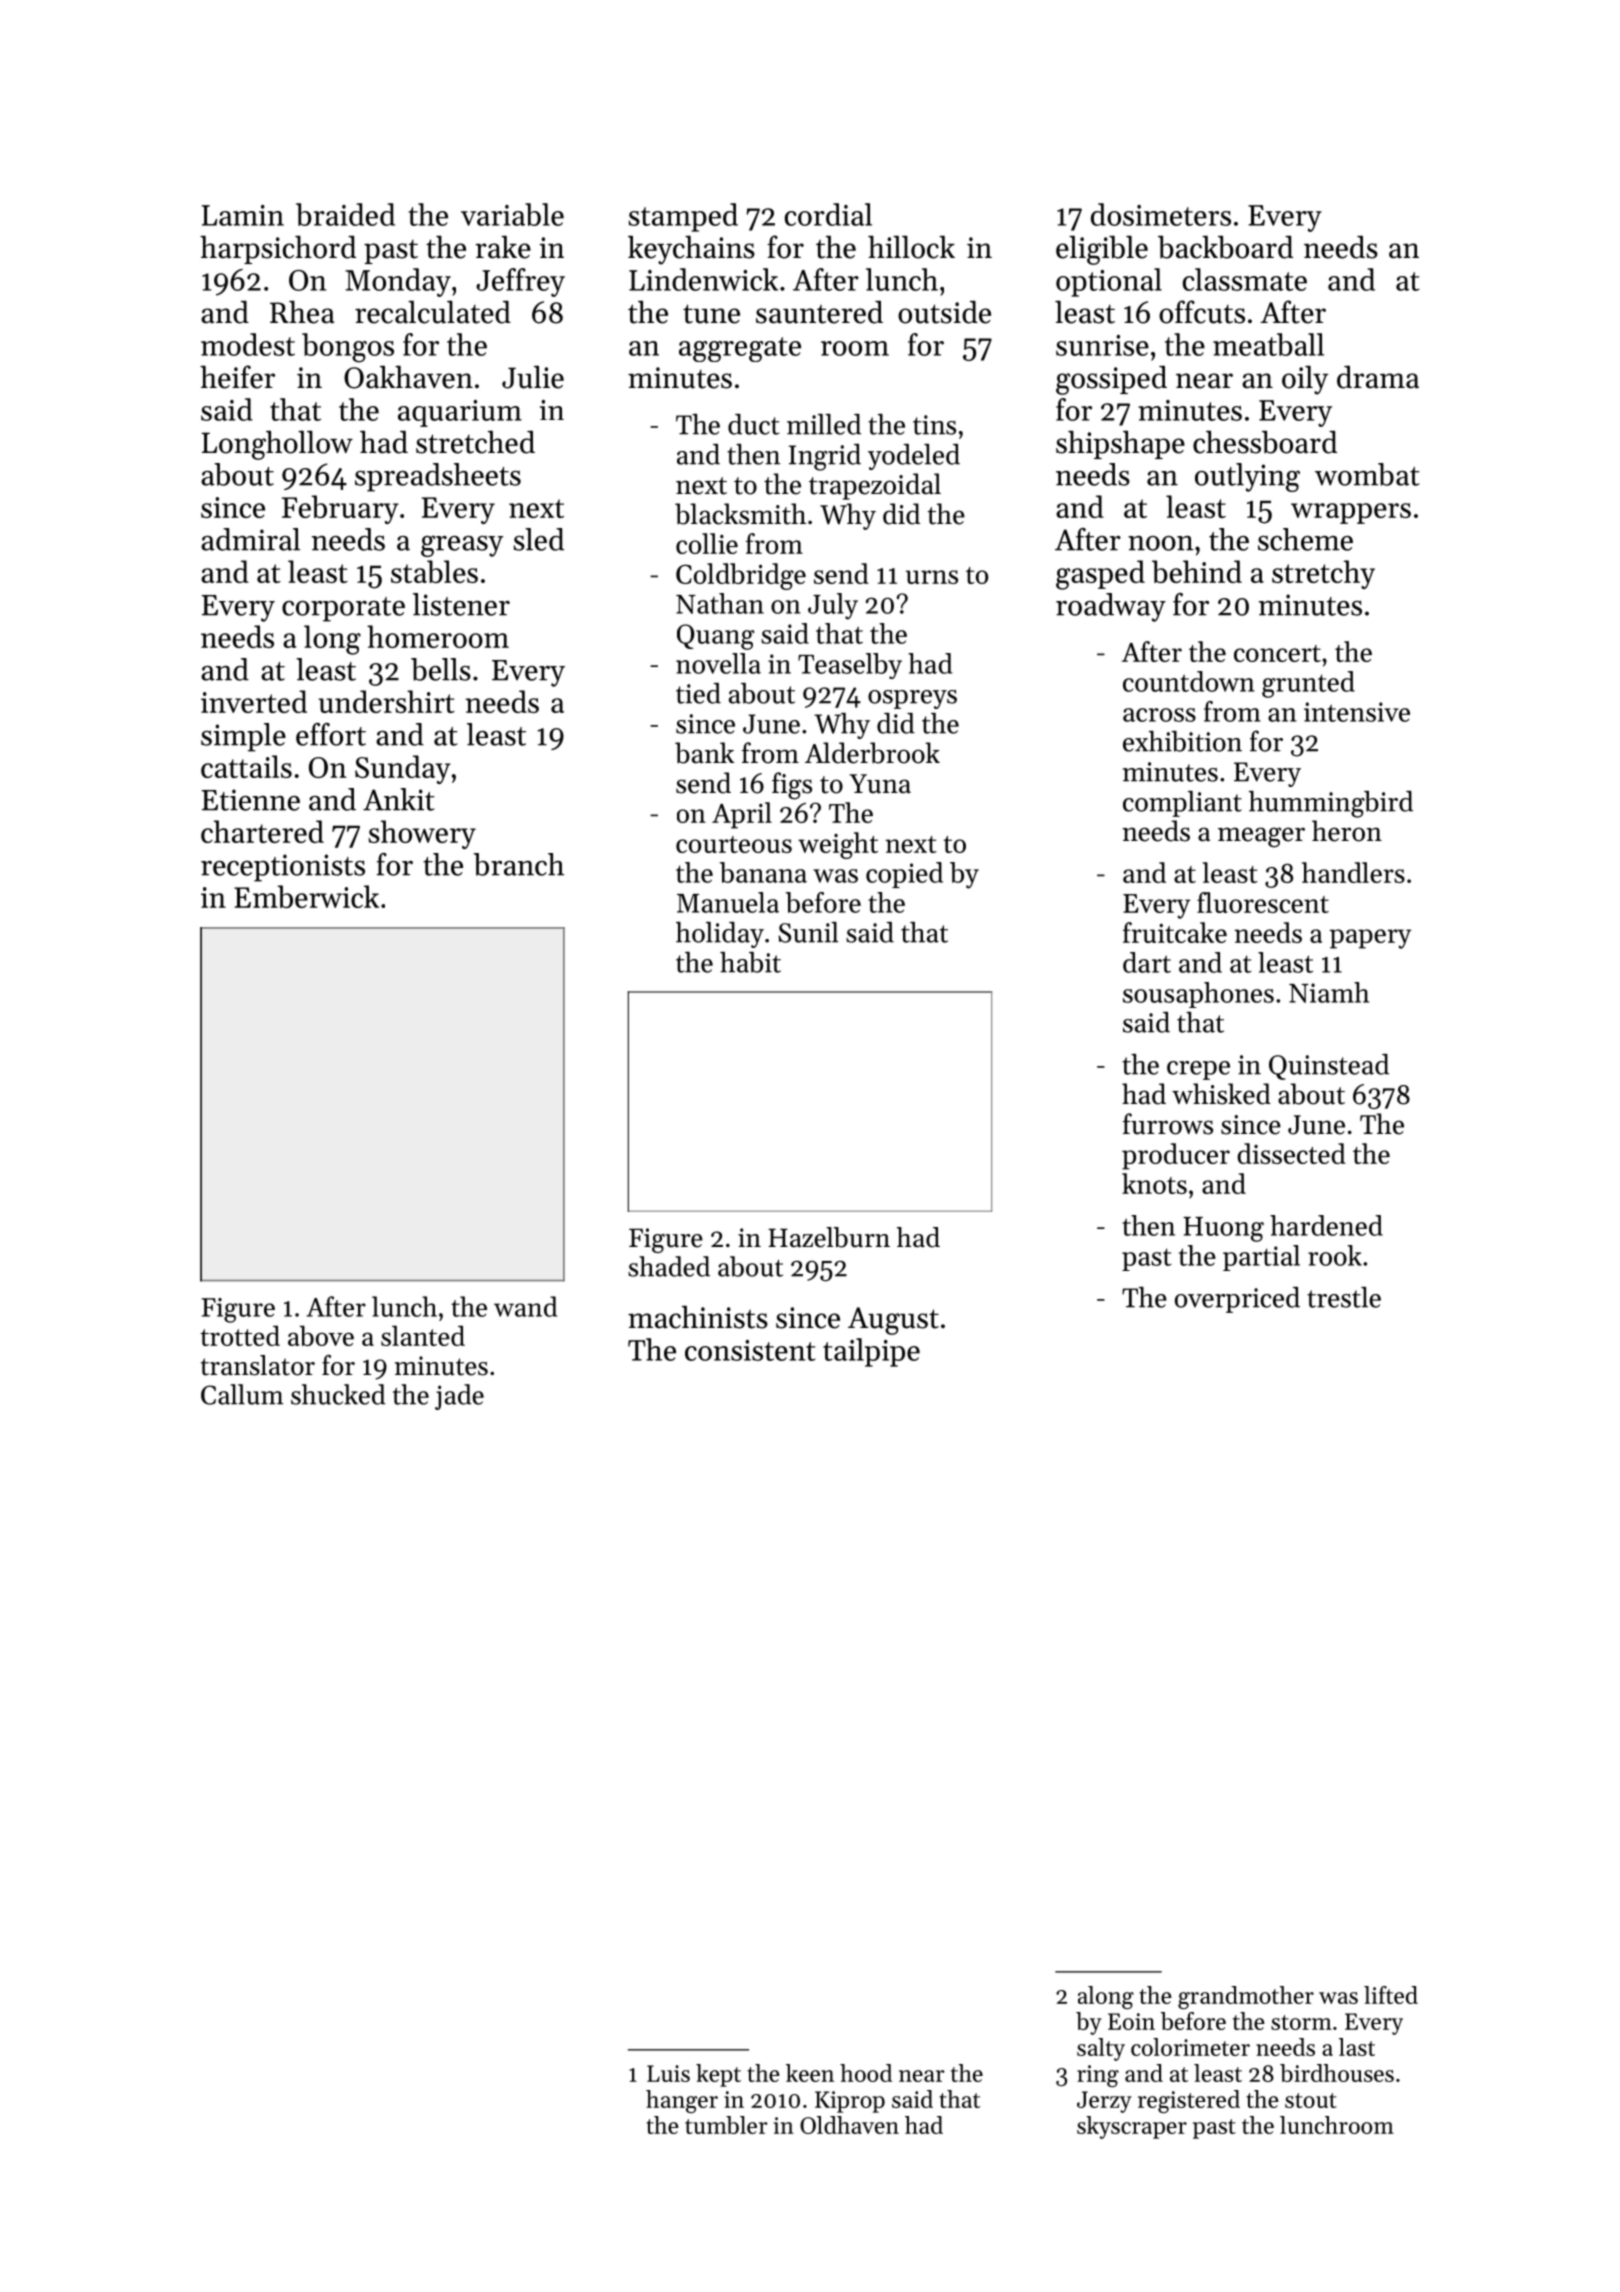 This screenshot has height=2292, width=1620. I want to click on wand, so click(525, 1306).
